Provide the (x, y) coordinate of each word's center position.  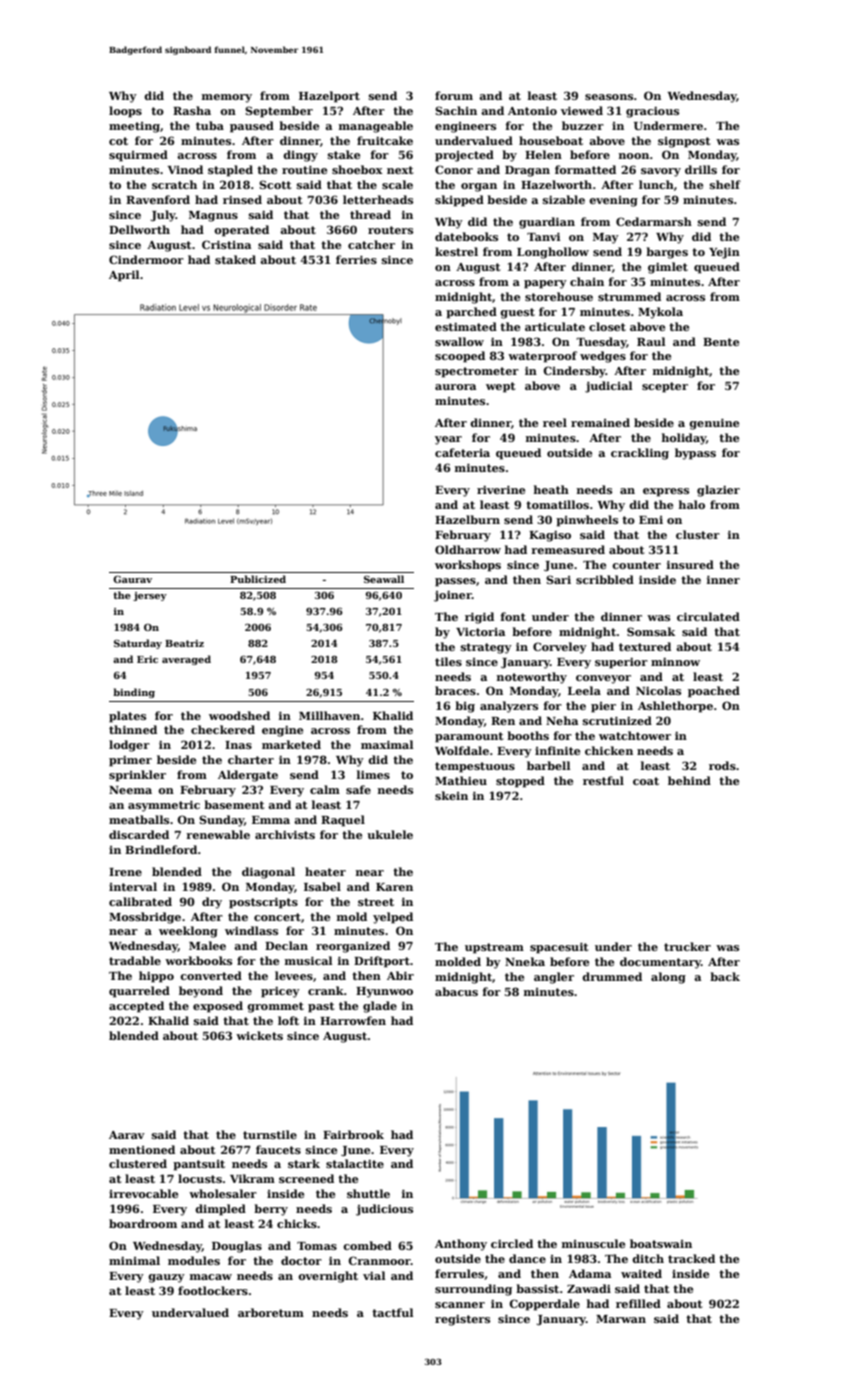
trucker (687, 946)
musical (308, 960)
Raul (651, 341)
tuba (210, 125)
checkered (223, 729)
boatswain (661, 1243)
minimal (134, 1260)
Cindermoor (146, 259)
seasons (609, 97)
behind (689, 780)
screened (306, 1178)
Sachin (456, 110)
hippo (156, 977)
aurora (455, 387)
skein (451, 795)
